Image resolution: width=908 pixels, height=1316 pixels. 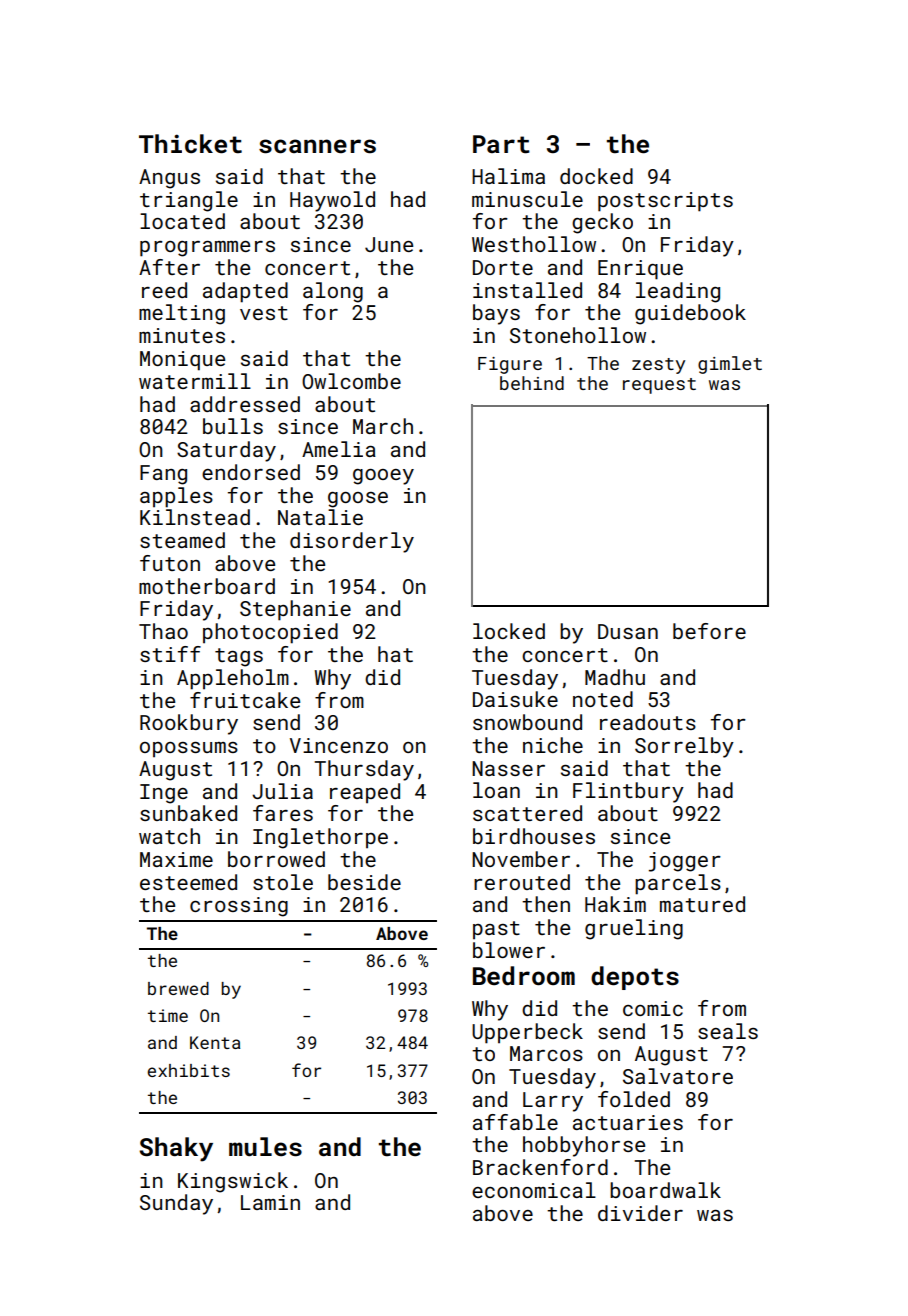 What do you see at coordinates (709, 631) in the document?
I see `before` at bounding box center [709, 631].
